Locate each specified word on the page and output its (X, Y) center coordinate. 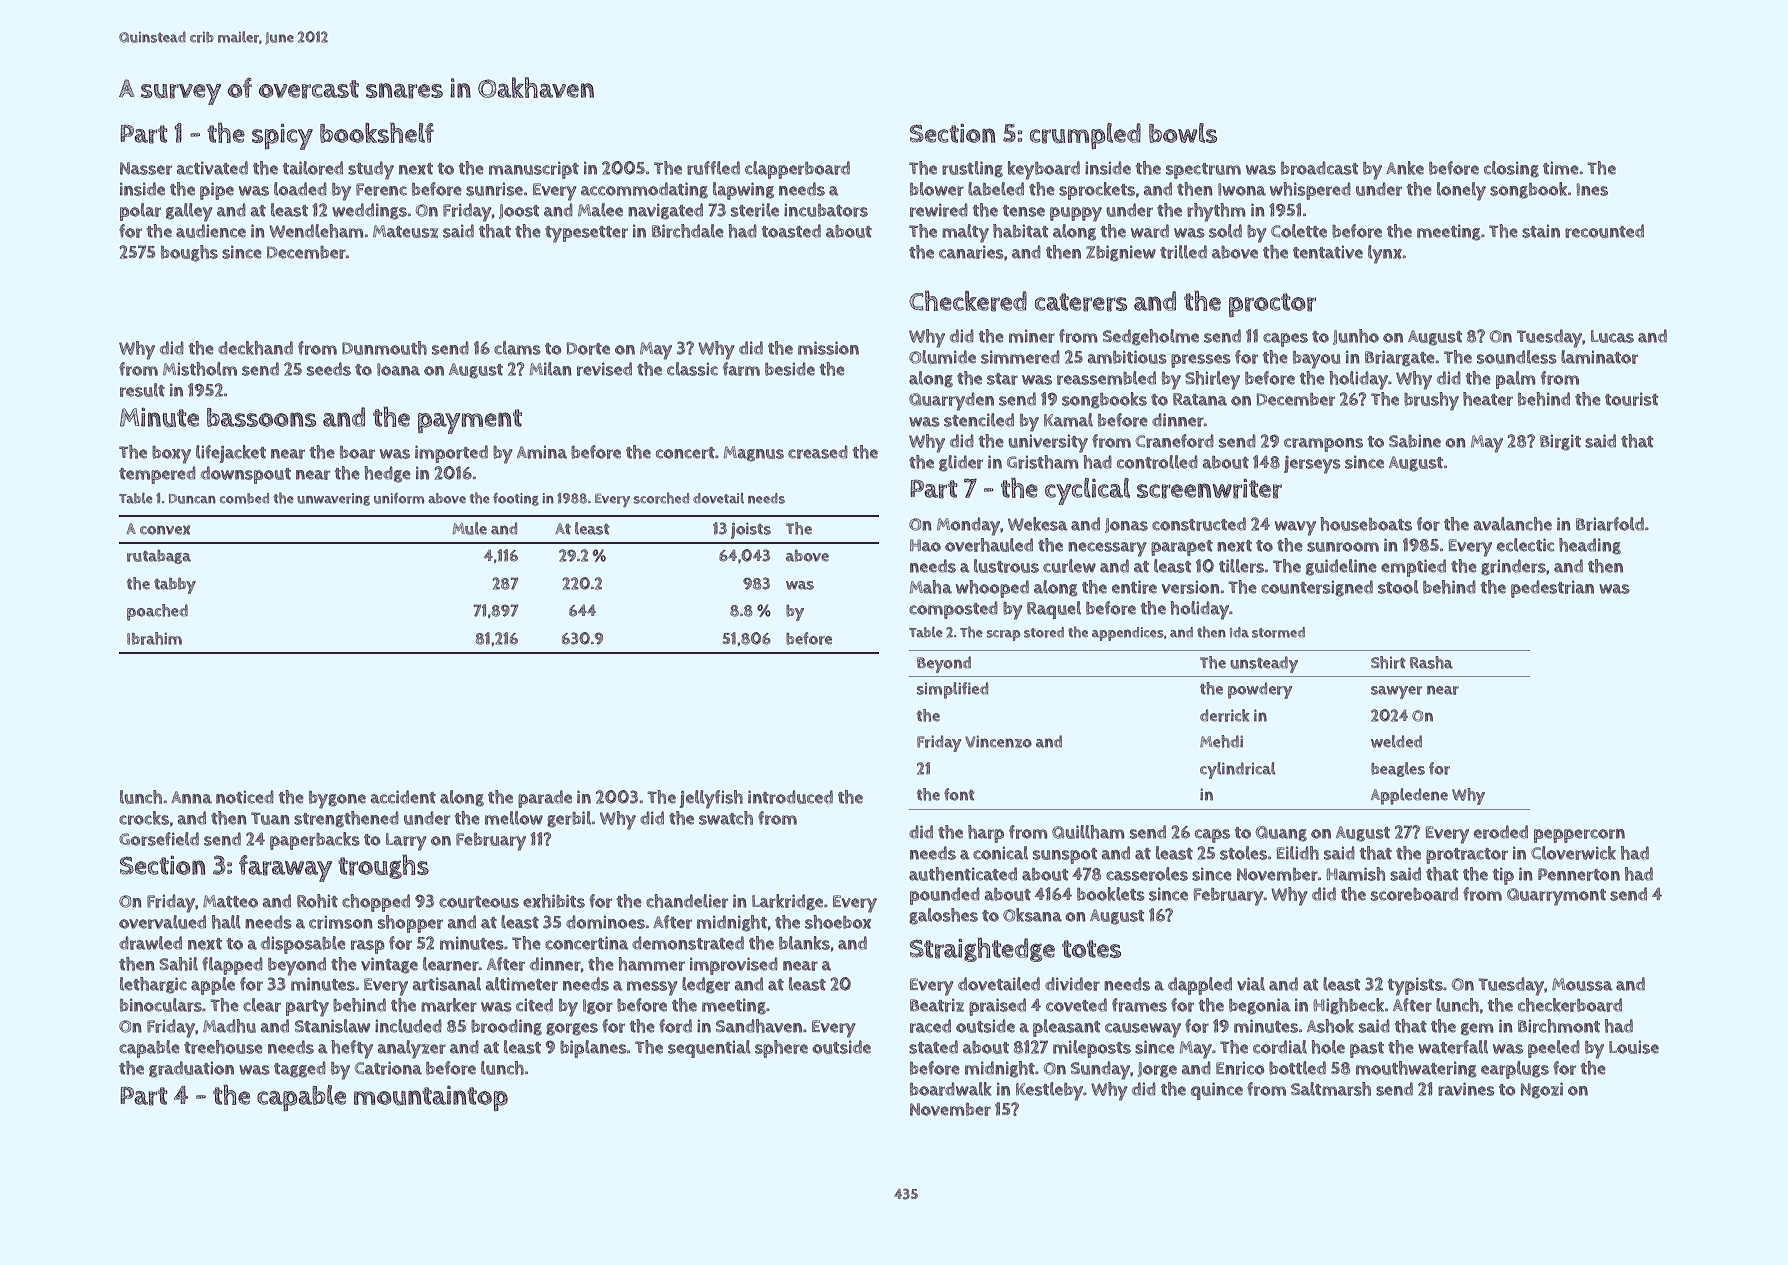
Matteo (230, 901)
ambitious (1127, 357)
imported (451, 454)
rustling (972, 169)
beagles (1398, 769)
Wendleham (316, 231)
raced (930, 1026)
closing (1511, 169)
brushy (1431, 401)
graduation (191, 1069)
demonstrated (688, 943)
